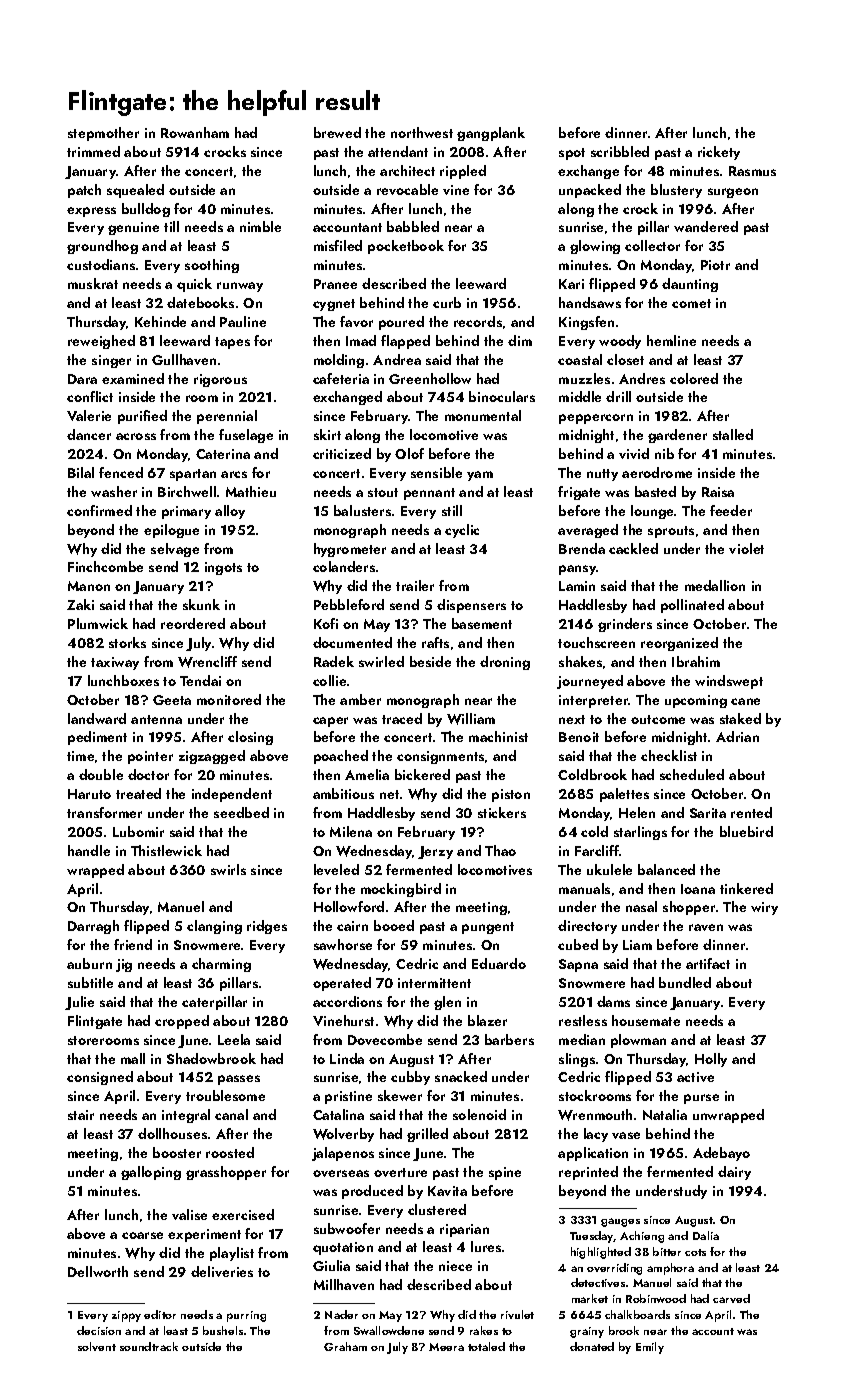 The width and height of the image is (849, 1400). I want to click on hygrometer, so click(350, 550).
